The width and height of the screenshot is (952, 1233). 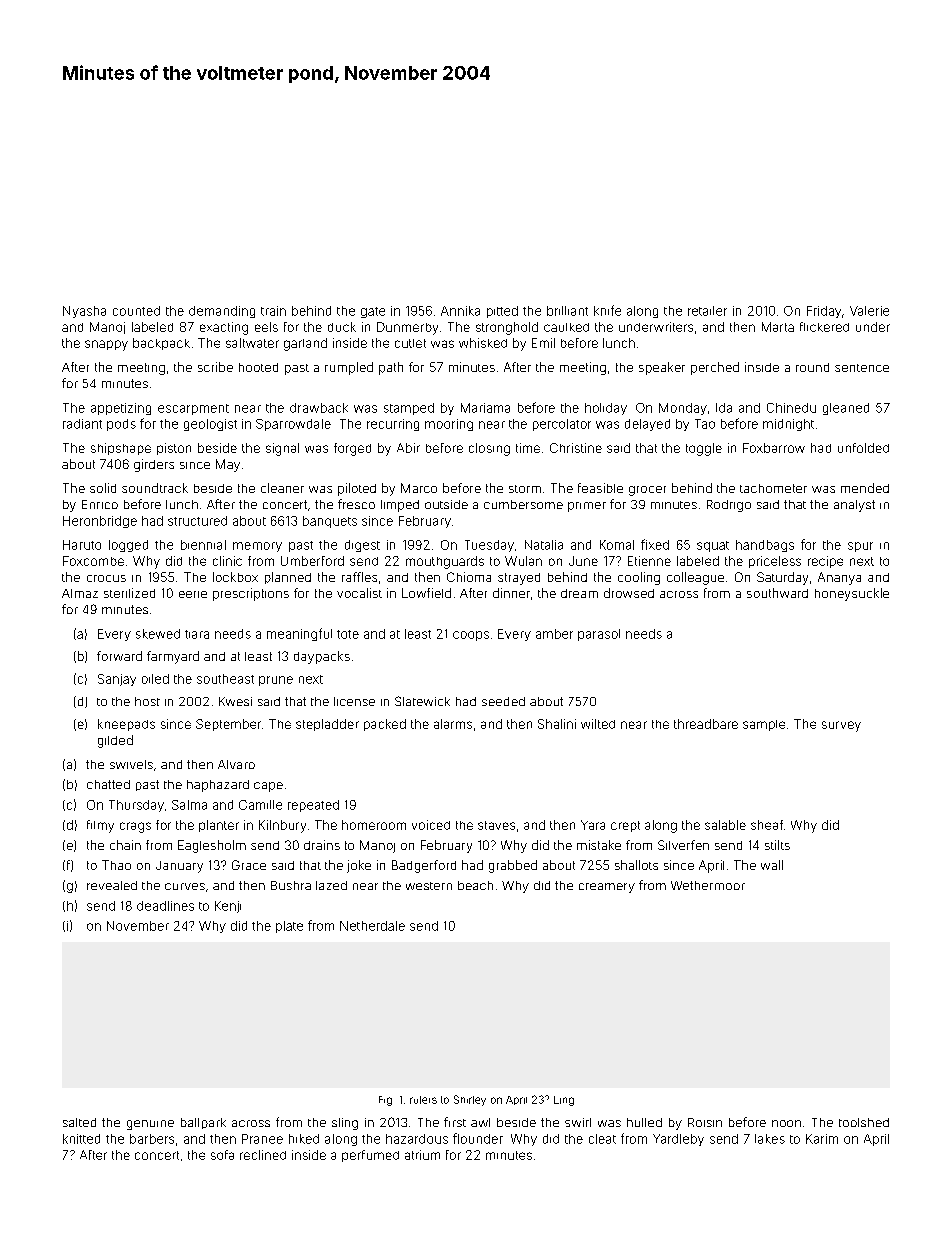 I want to click on ballpark, so click(x=203, y=1123).
